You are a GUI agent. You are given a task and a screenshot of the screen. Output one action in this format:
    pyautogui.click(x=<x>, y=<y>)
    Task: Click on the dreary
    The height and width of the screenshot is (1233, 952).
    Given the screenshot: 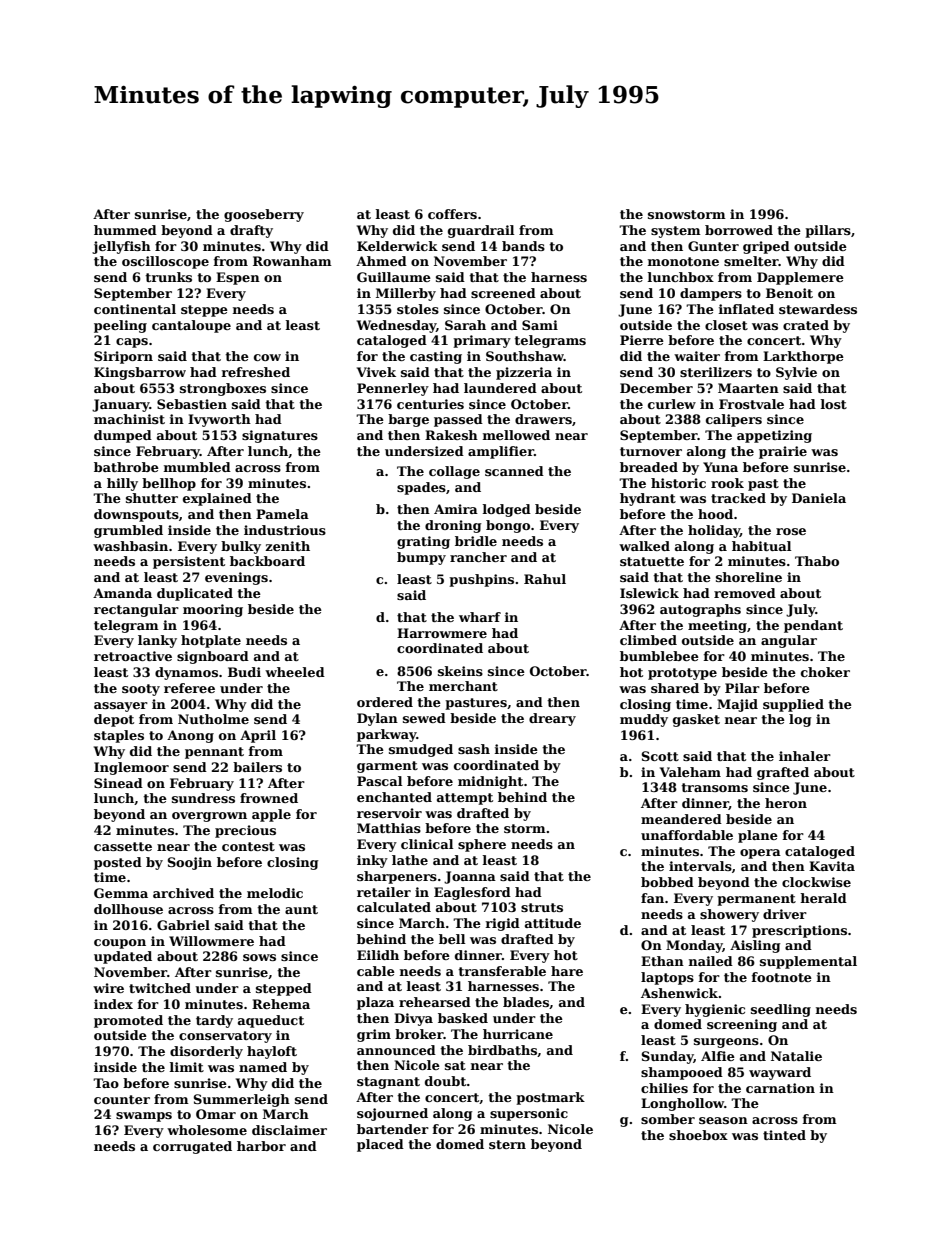 What is the action you would take?
    pyautogui.click(x=552, y=719)
